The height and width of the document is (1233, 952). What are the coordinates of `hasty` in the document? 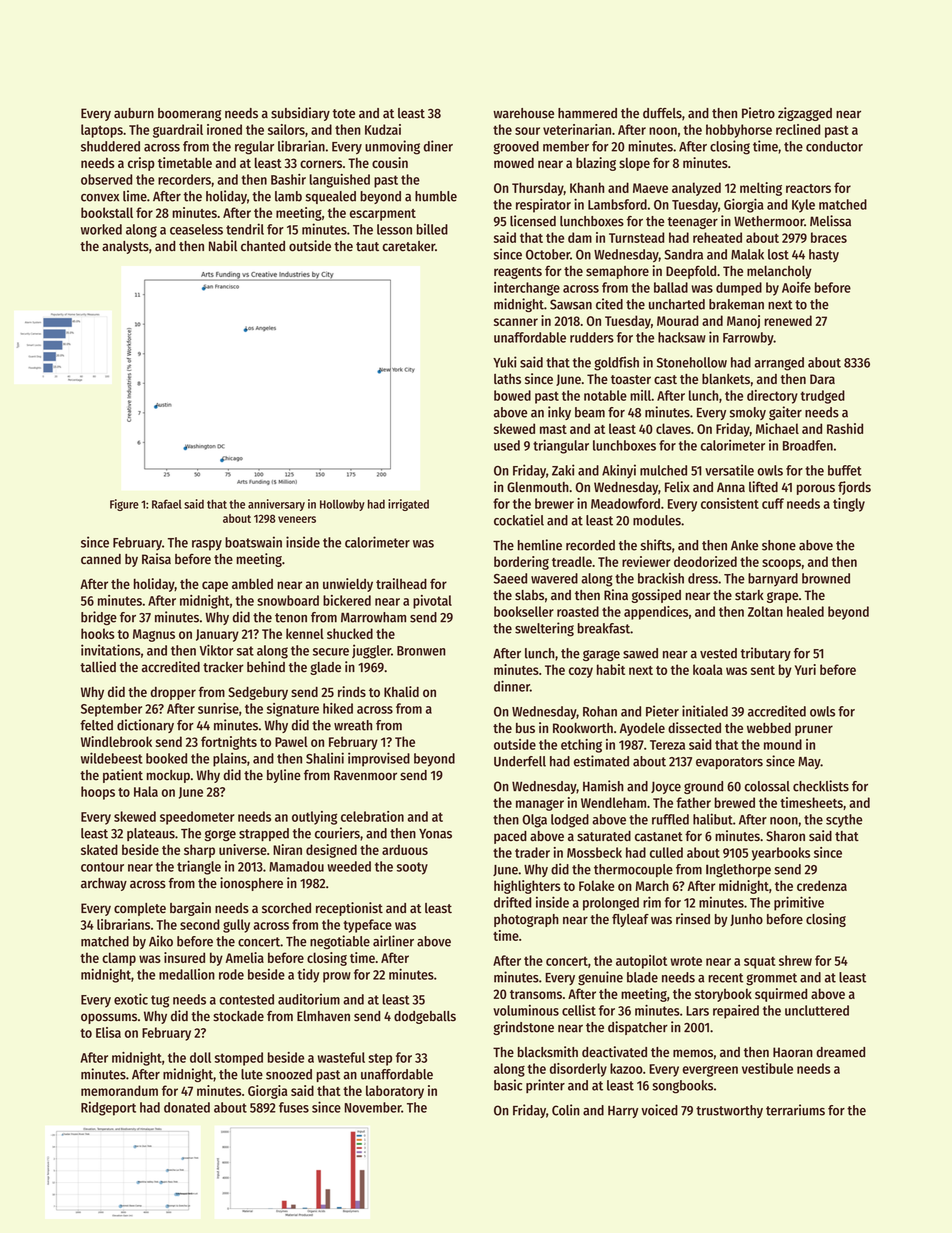 It's located at (824, 255).
